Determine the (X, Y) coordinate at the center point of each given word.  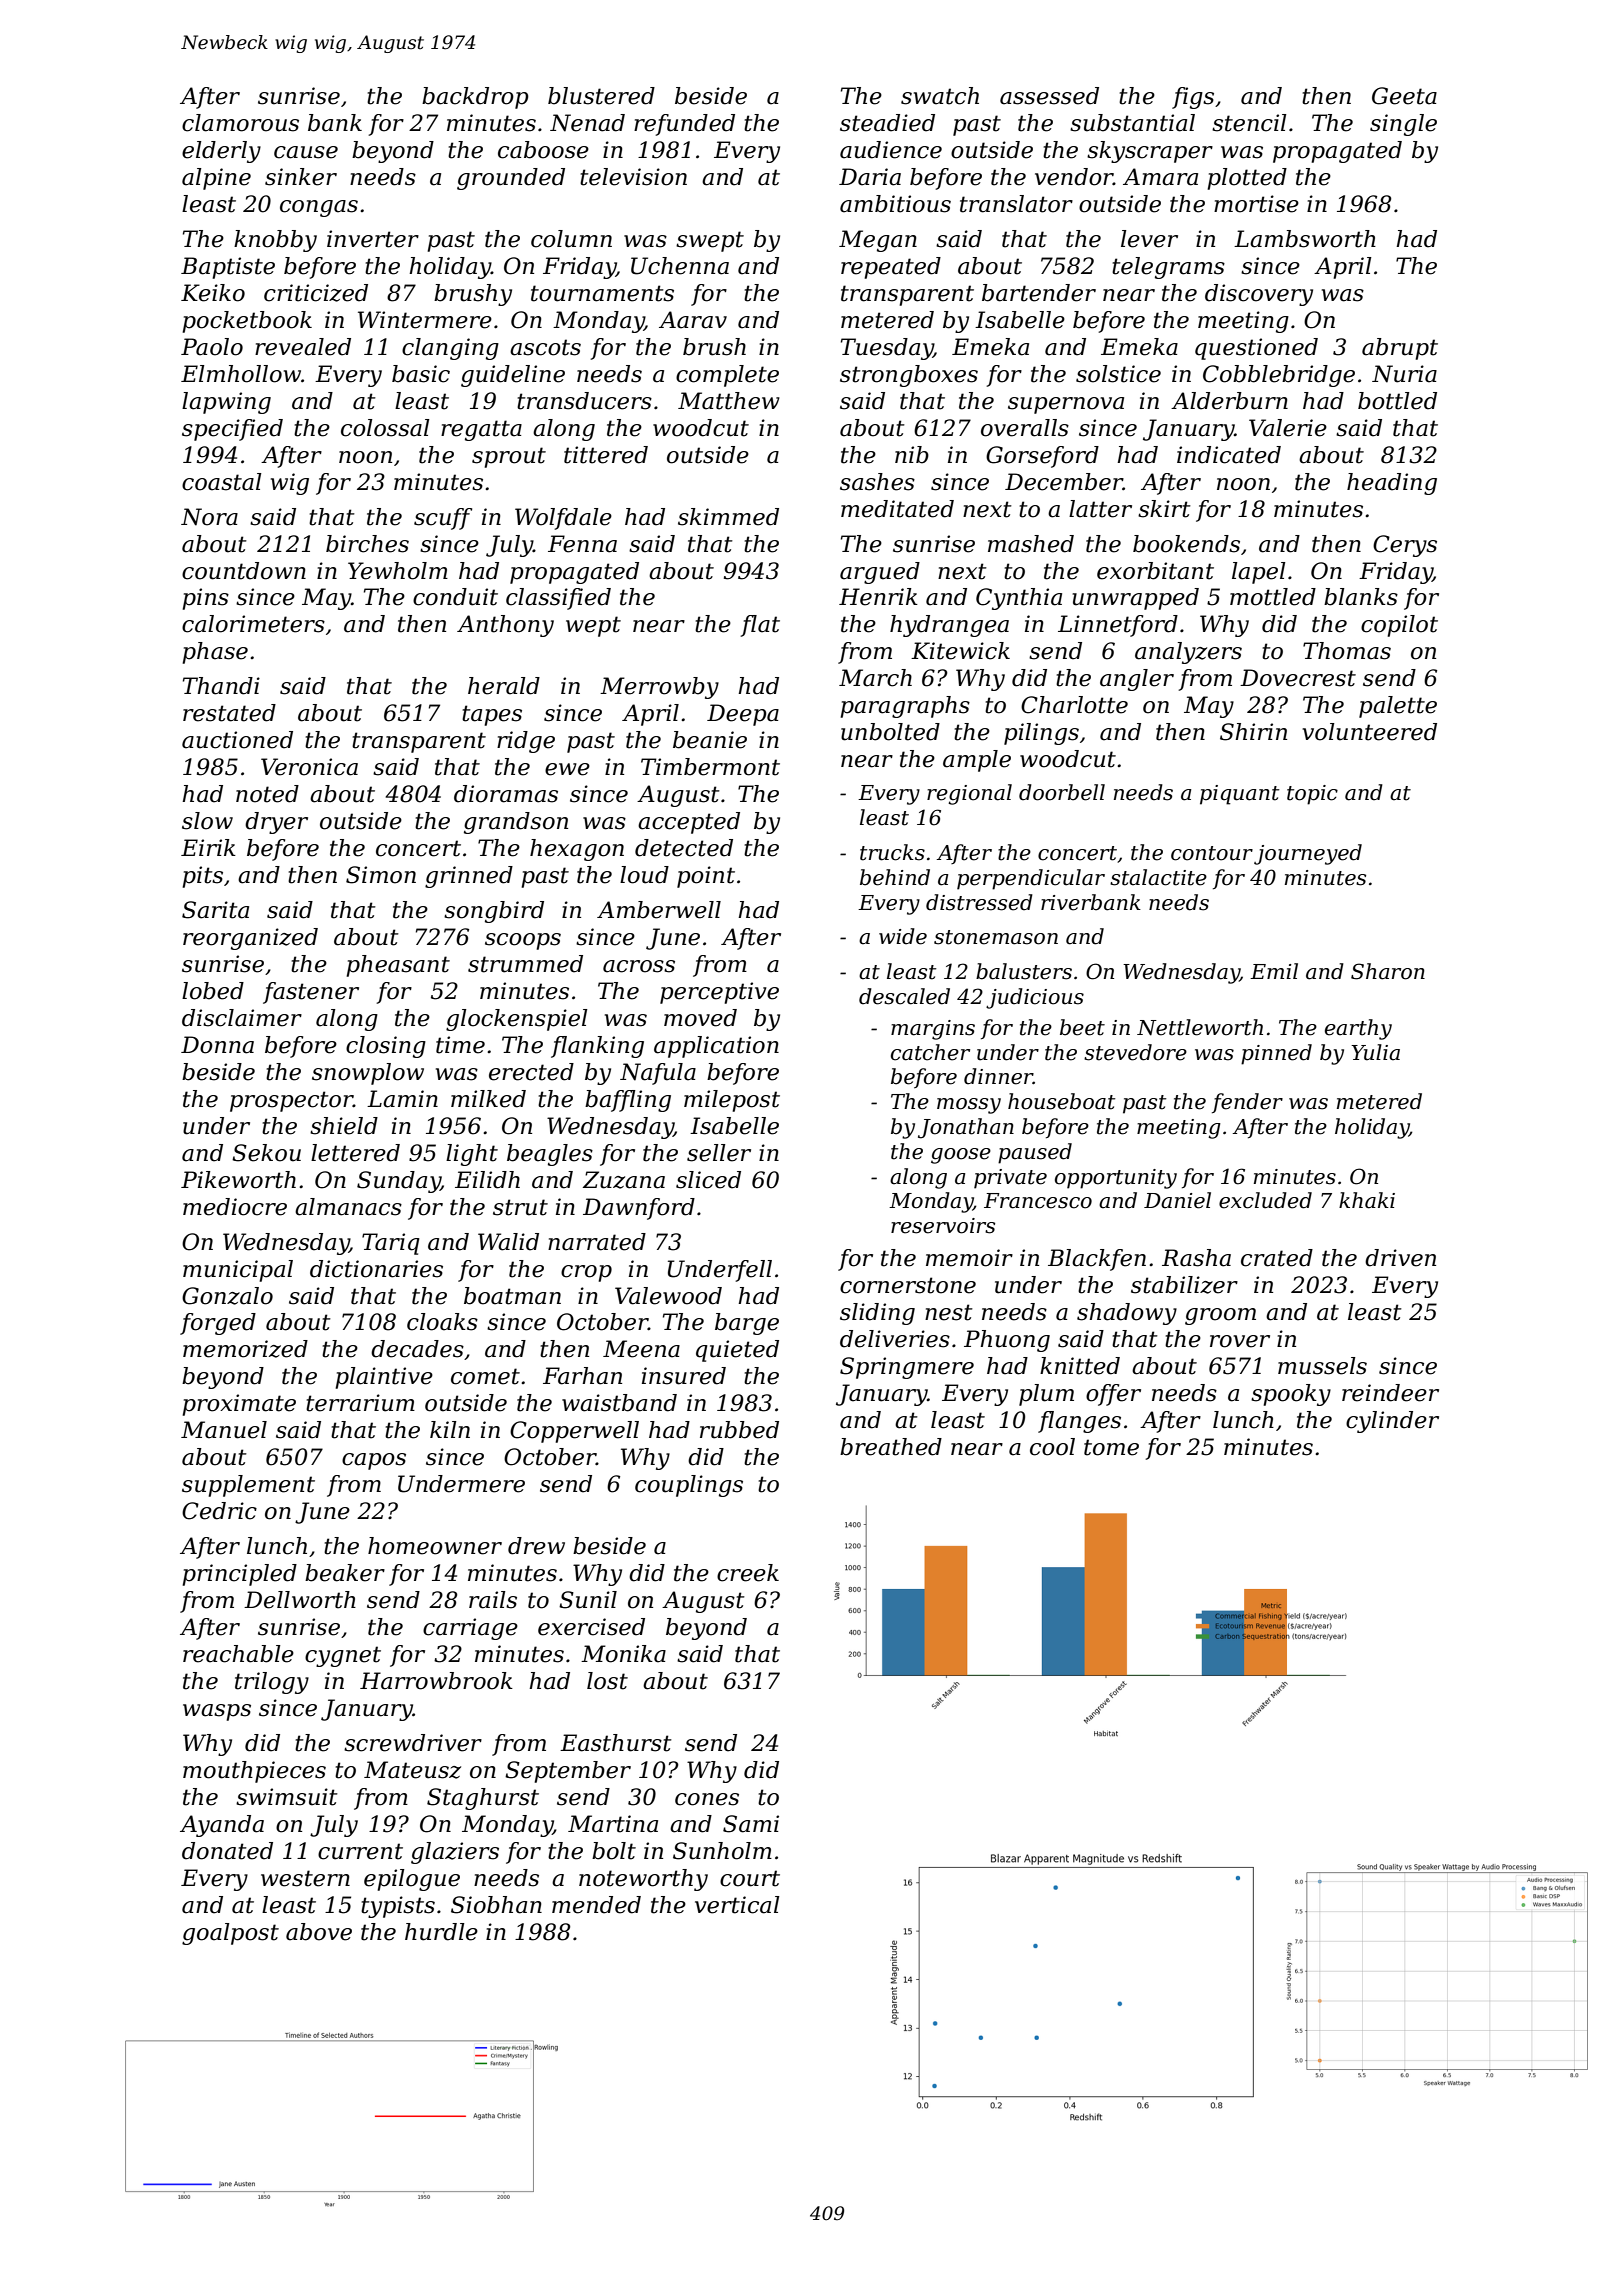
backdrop (475, 98)
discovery (1259, 295)
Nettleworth (1200, 1027)
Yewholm (398, 571)
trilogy (272, 1683)
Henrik (878, 597)
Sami (751, 1824)
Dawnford (639, 1209)
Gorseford (1042, 457)
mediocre (235, 1207)
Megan (878, 241)
